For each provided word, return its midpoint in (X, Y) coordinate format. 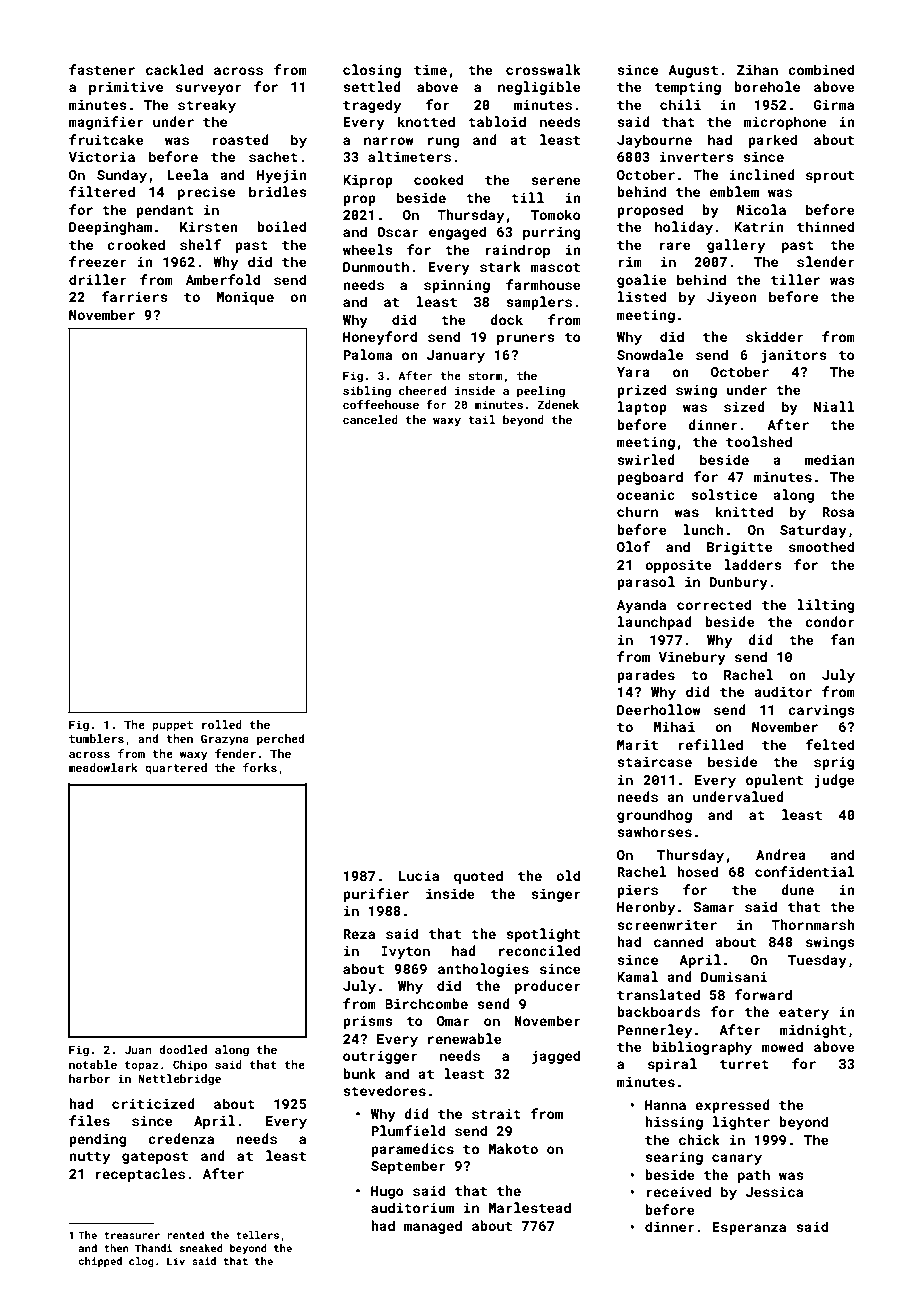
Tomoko (556, 214)
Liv (176, 1261)
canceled (370, 419)
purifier (376, 895)
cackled (174, 69)
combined (821, 69)
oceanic (646, 495)
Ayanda (641, 606)
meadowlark (103, 767)
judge (835, 781)
